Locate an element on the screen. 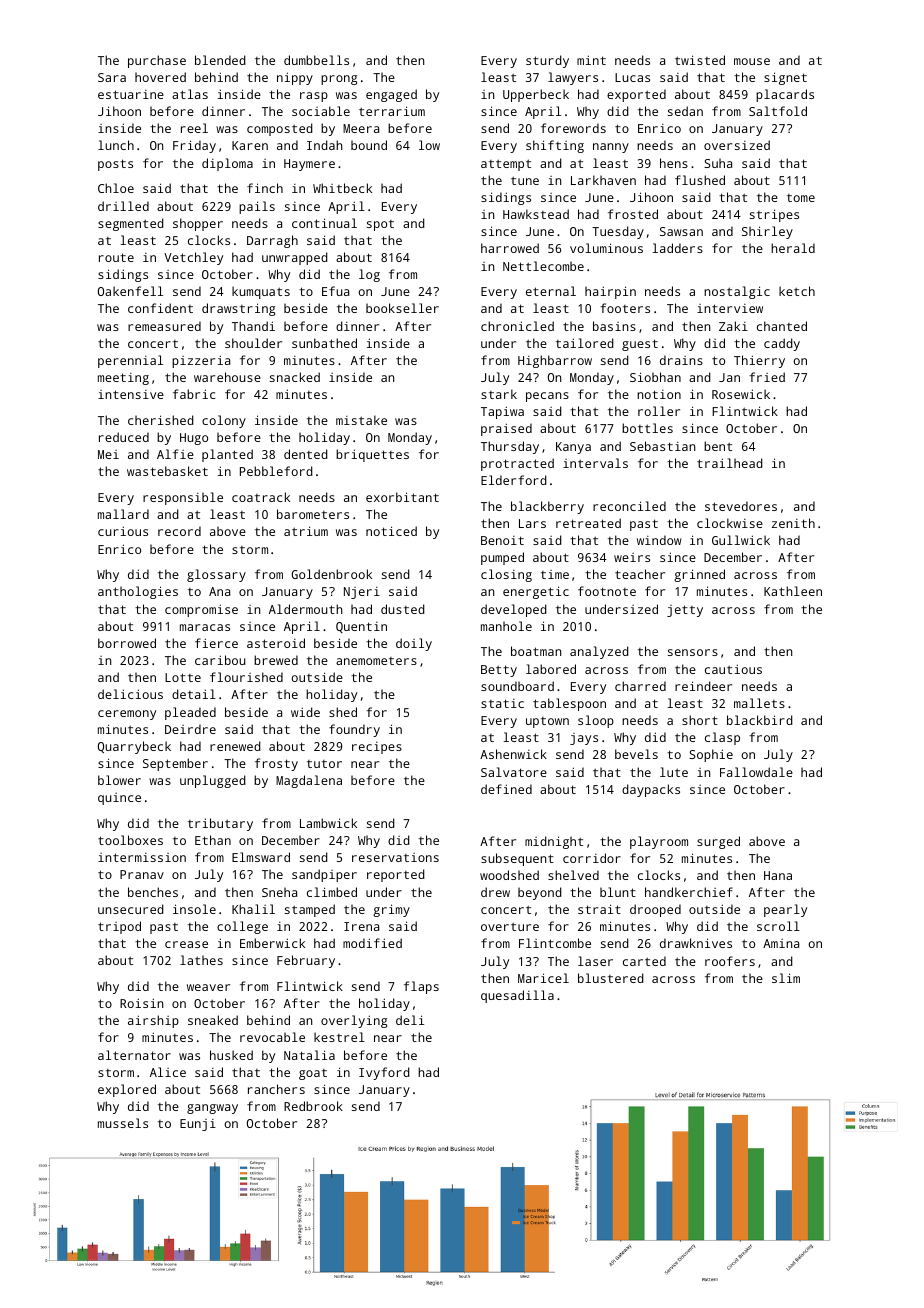 The height and width of the screenshot is (1308, 924). composted is located at coordinates (280, 129).
